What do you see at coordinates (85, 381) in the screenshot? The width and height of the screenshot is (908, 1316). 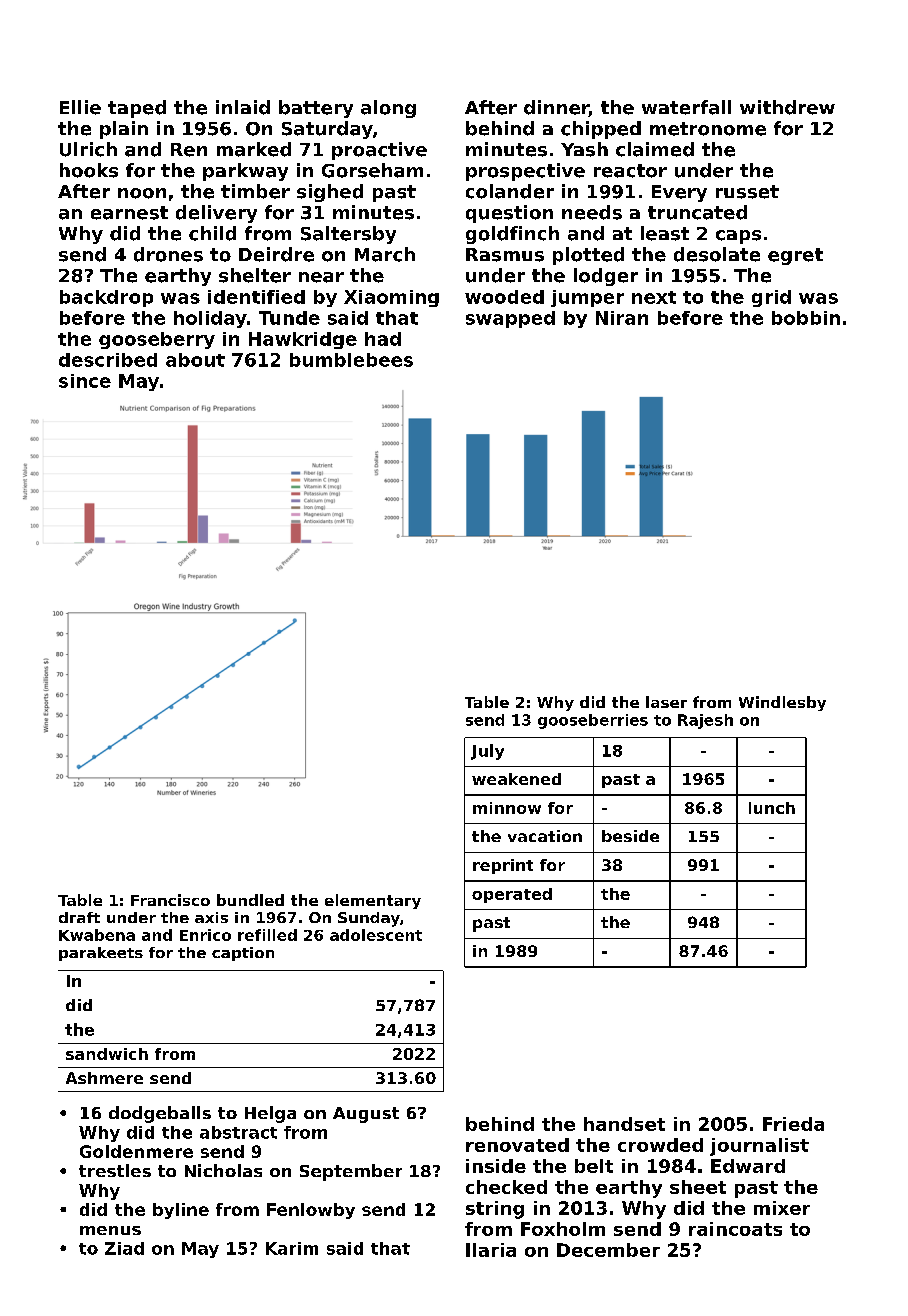 I see `since` at bounding box center [85, 381].
